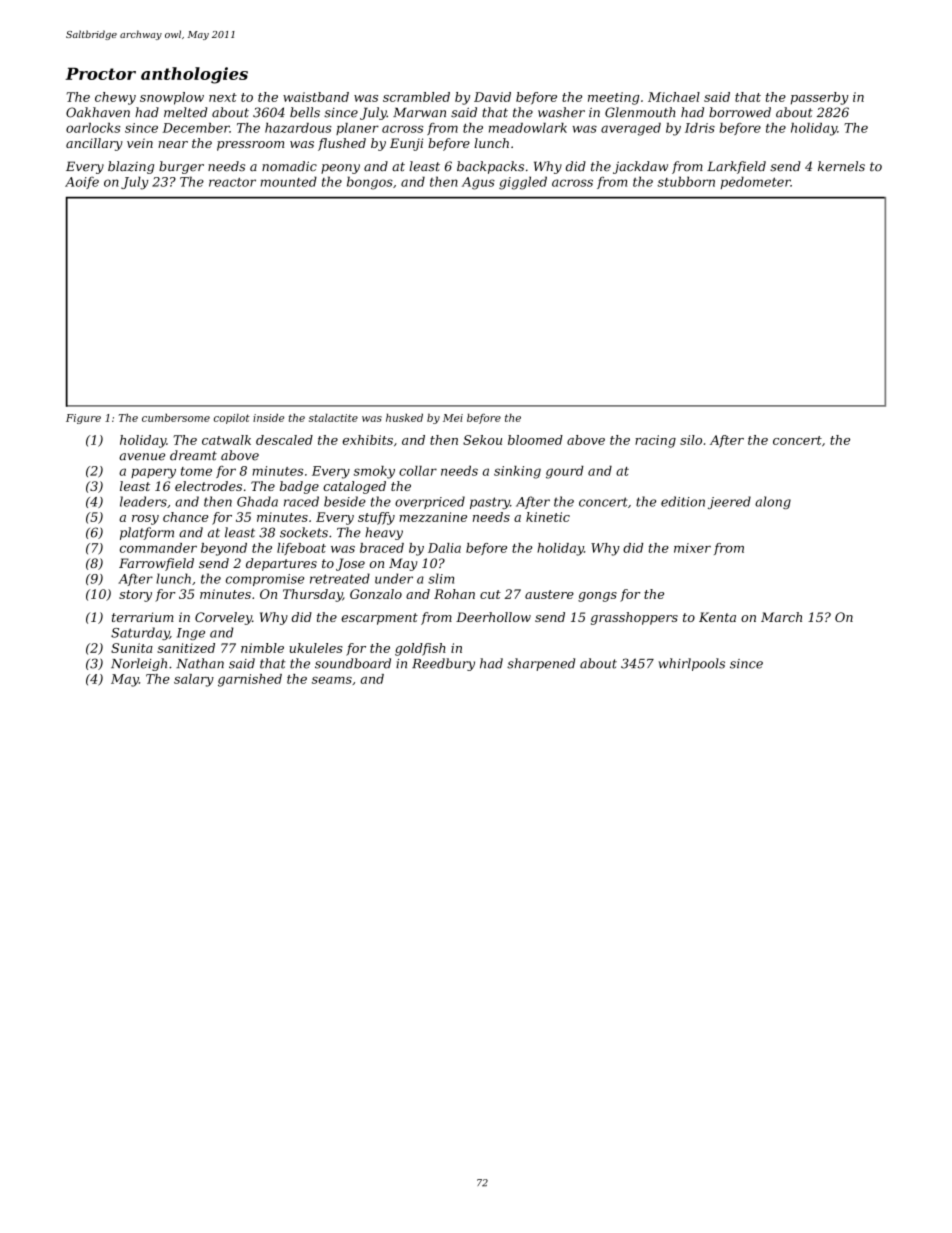 This screenshot has height=1233, width=952. What do you see at coordinates (194, 680) in the screenshot?
I see `salary` at bounding box center [194, 680].
